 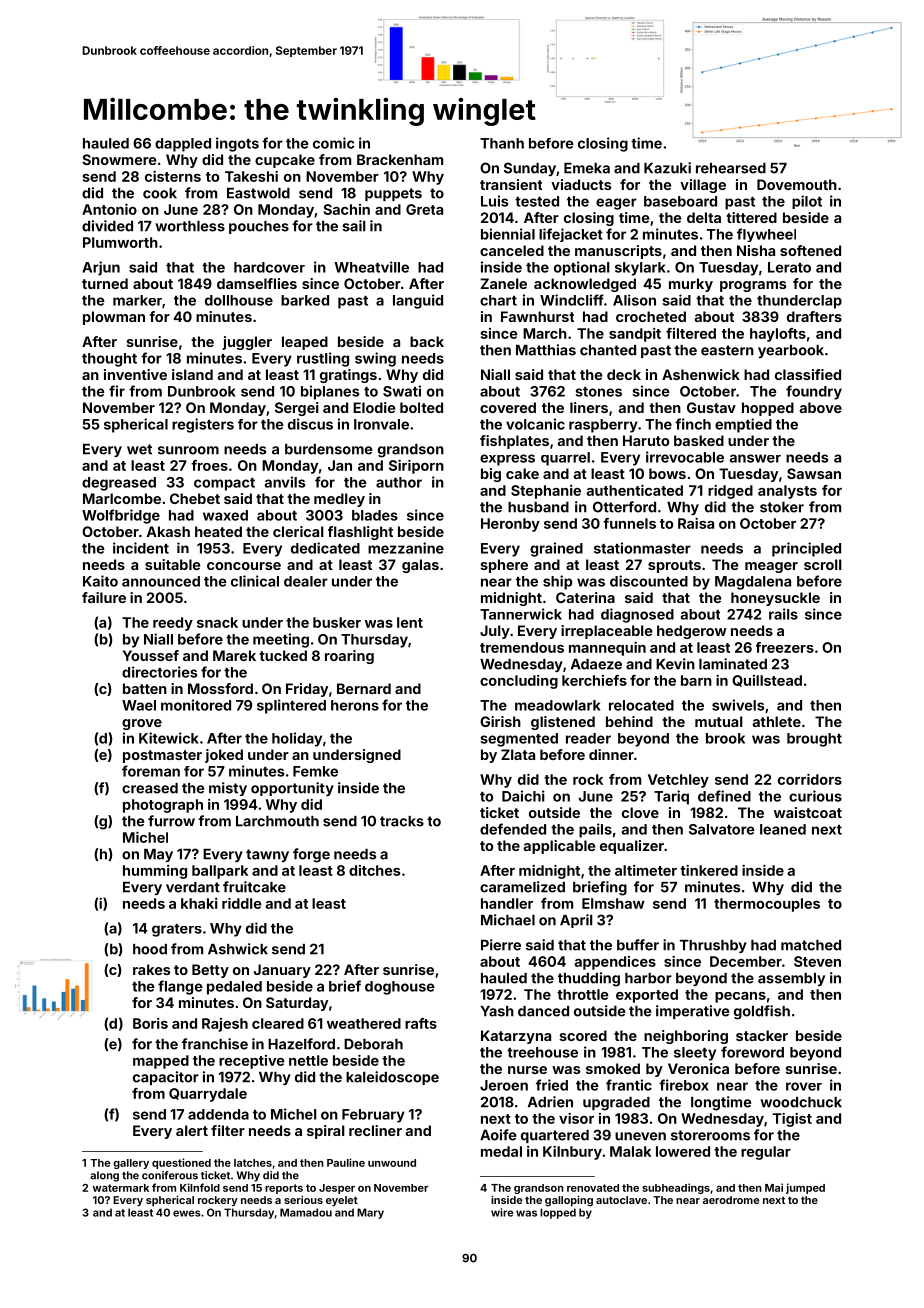 I want to click on receptive, so click(x=252, y=1062).
